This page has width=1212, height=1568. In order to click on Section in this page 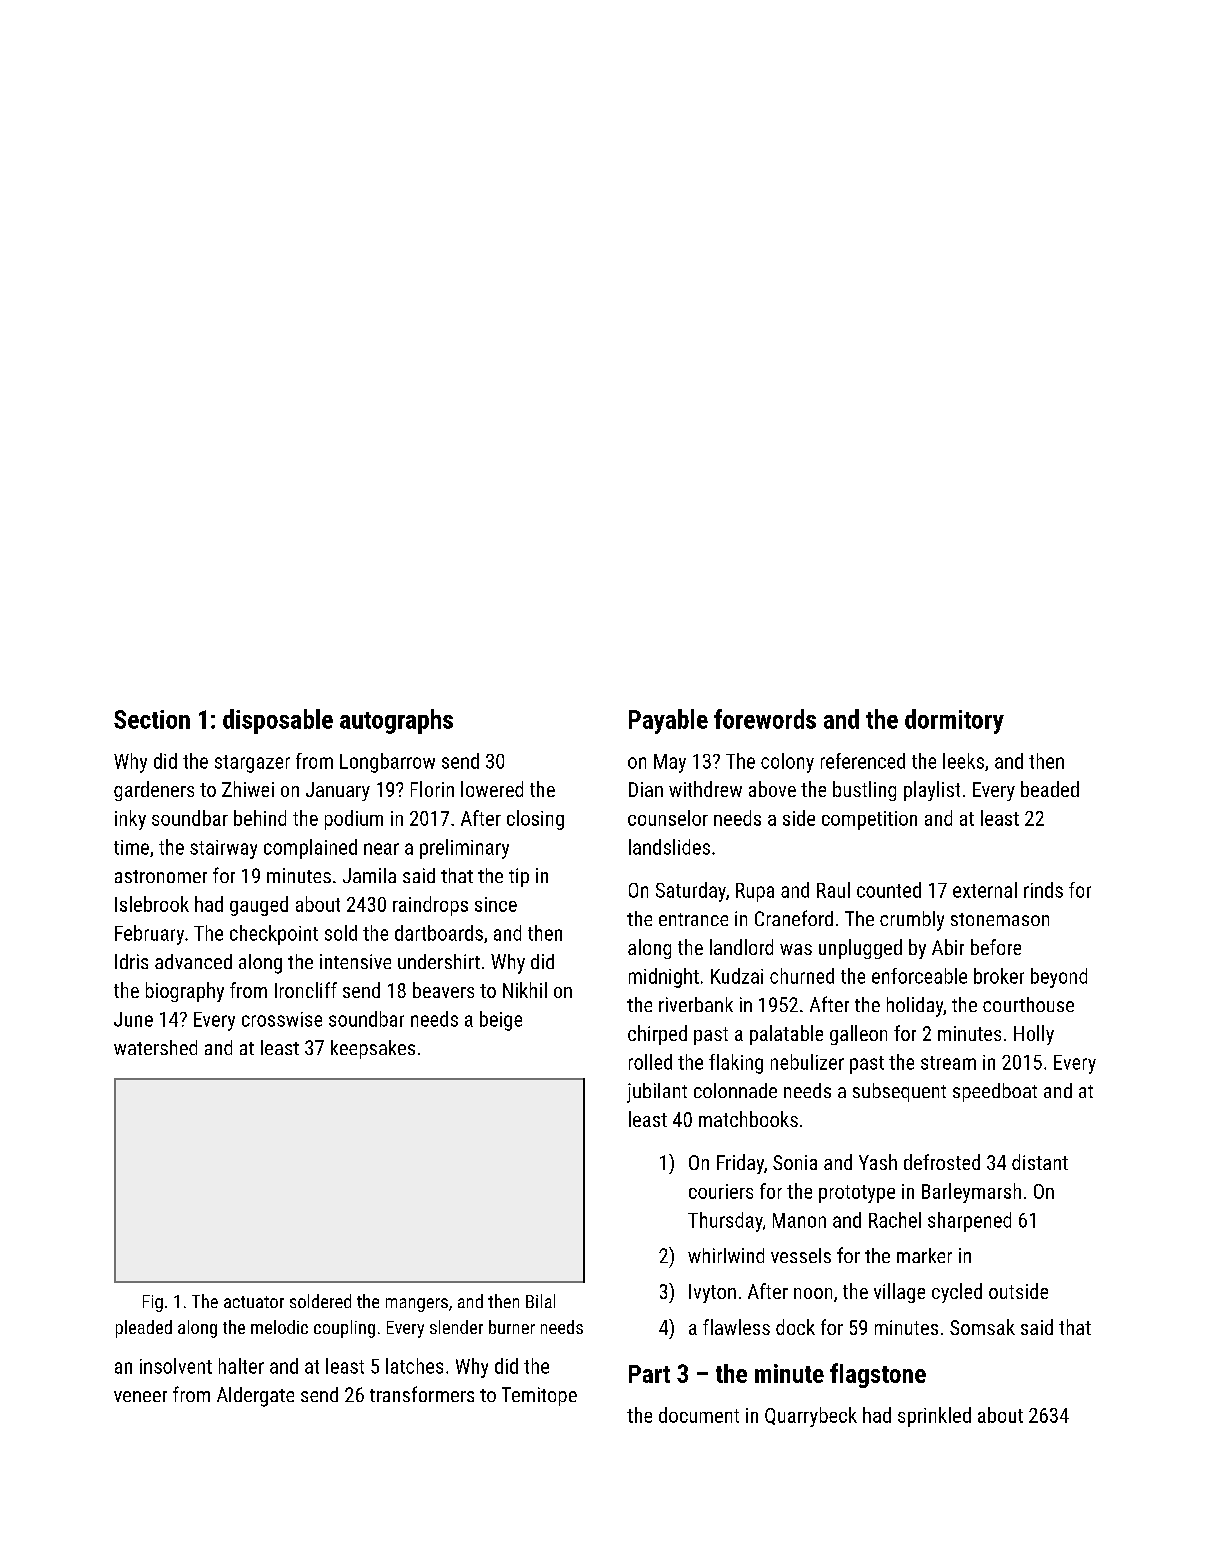, I will do `click(152, 719)`.
